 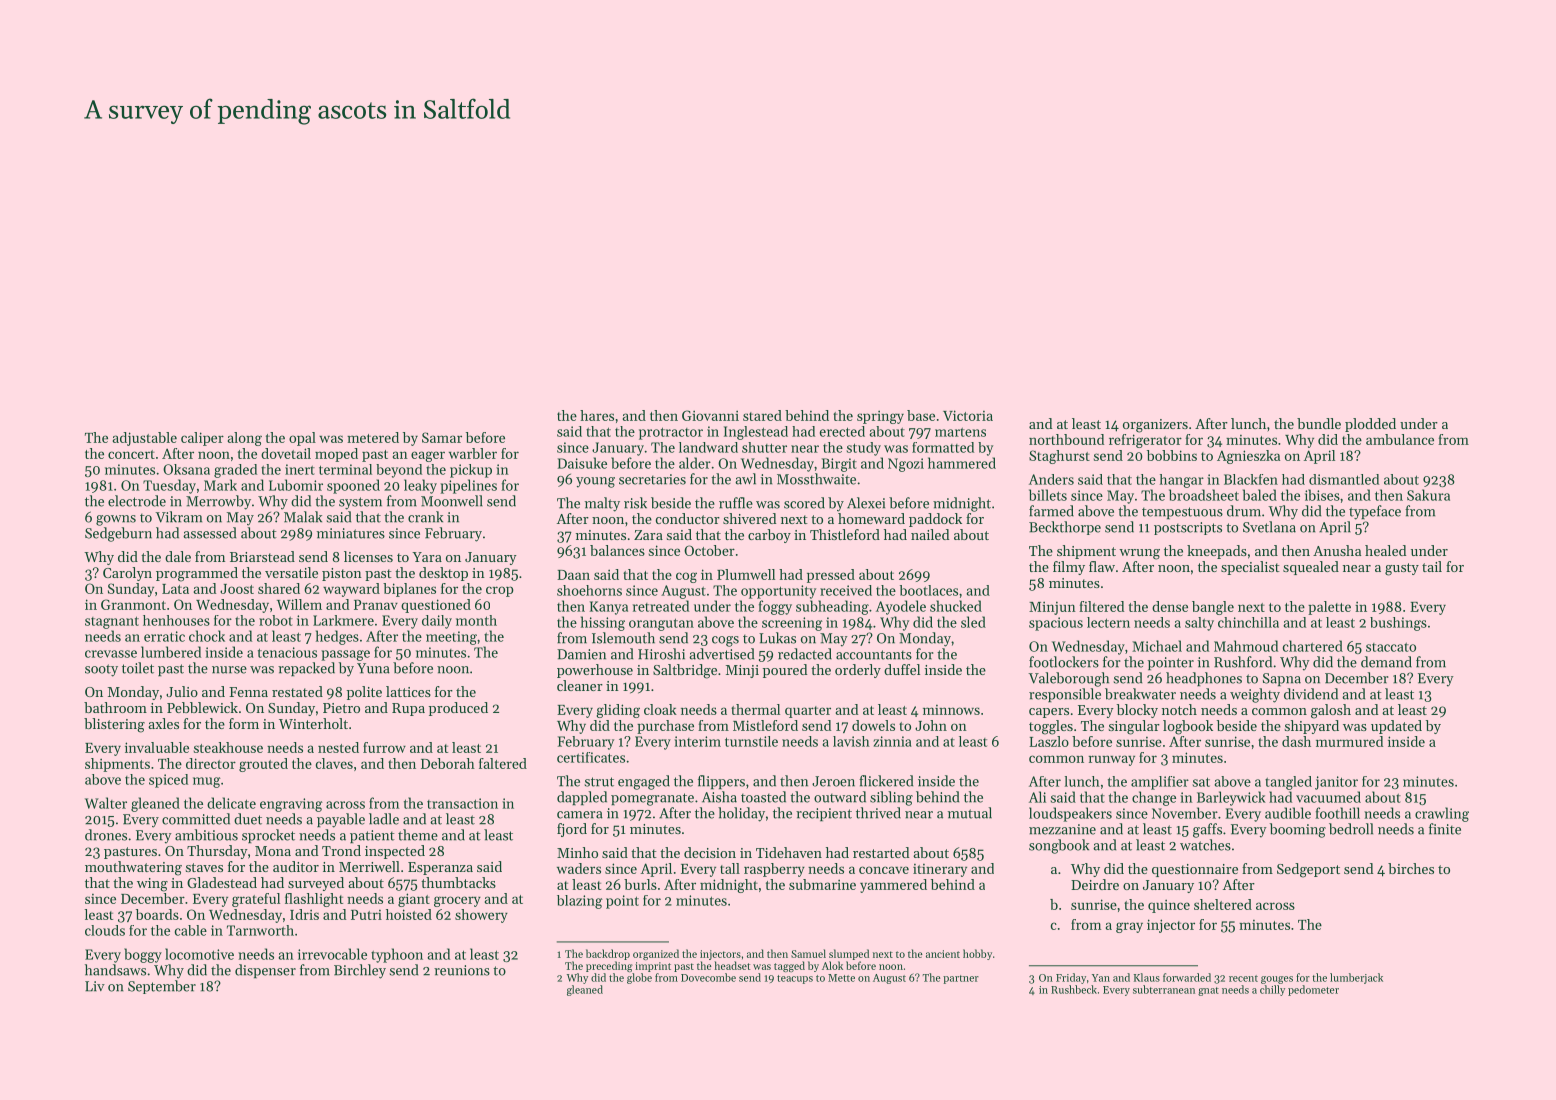 I want to click on toasted, so click(x=763, y=797).
